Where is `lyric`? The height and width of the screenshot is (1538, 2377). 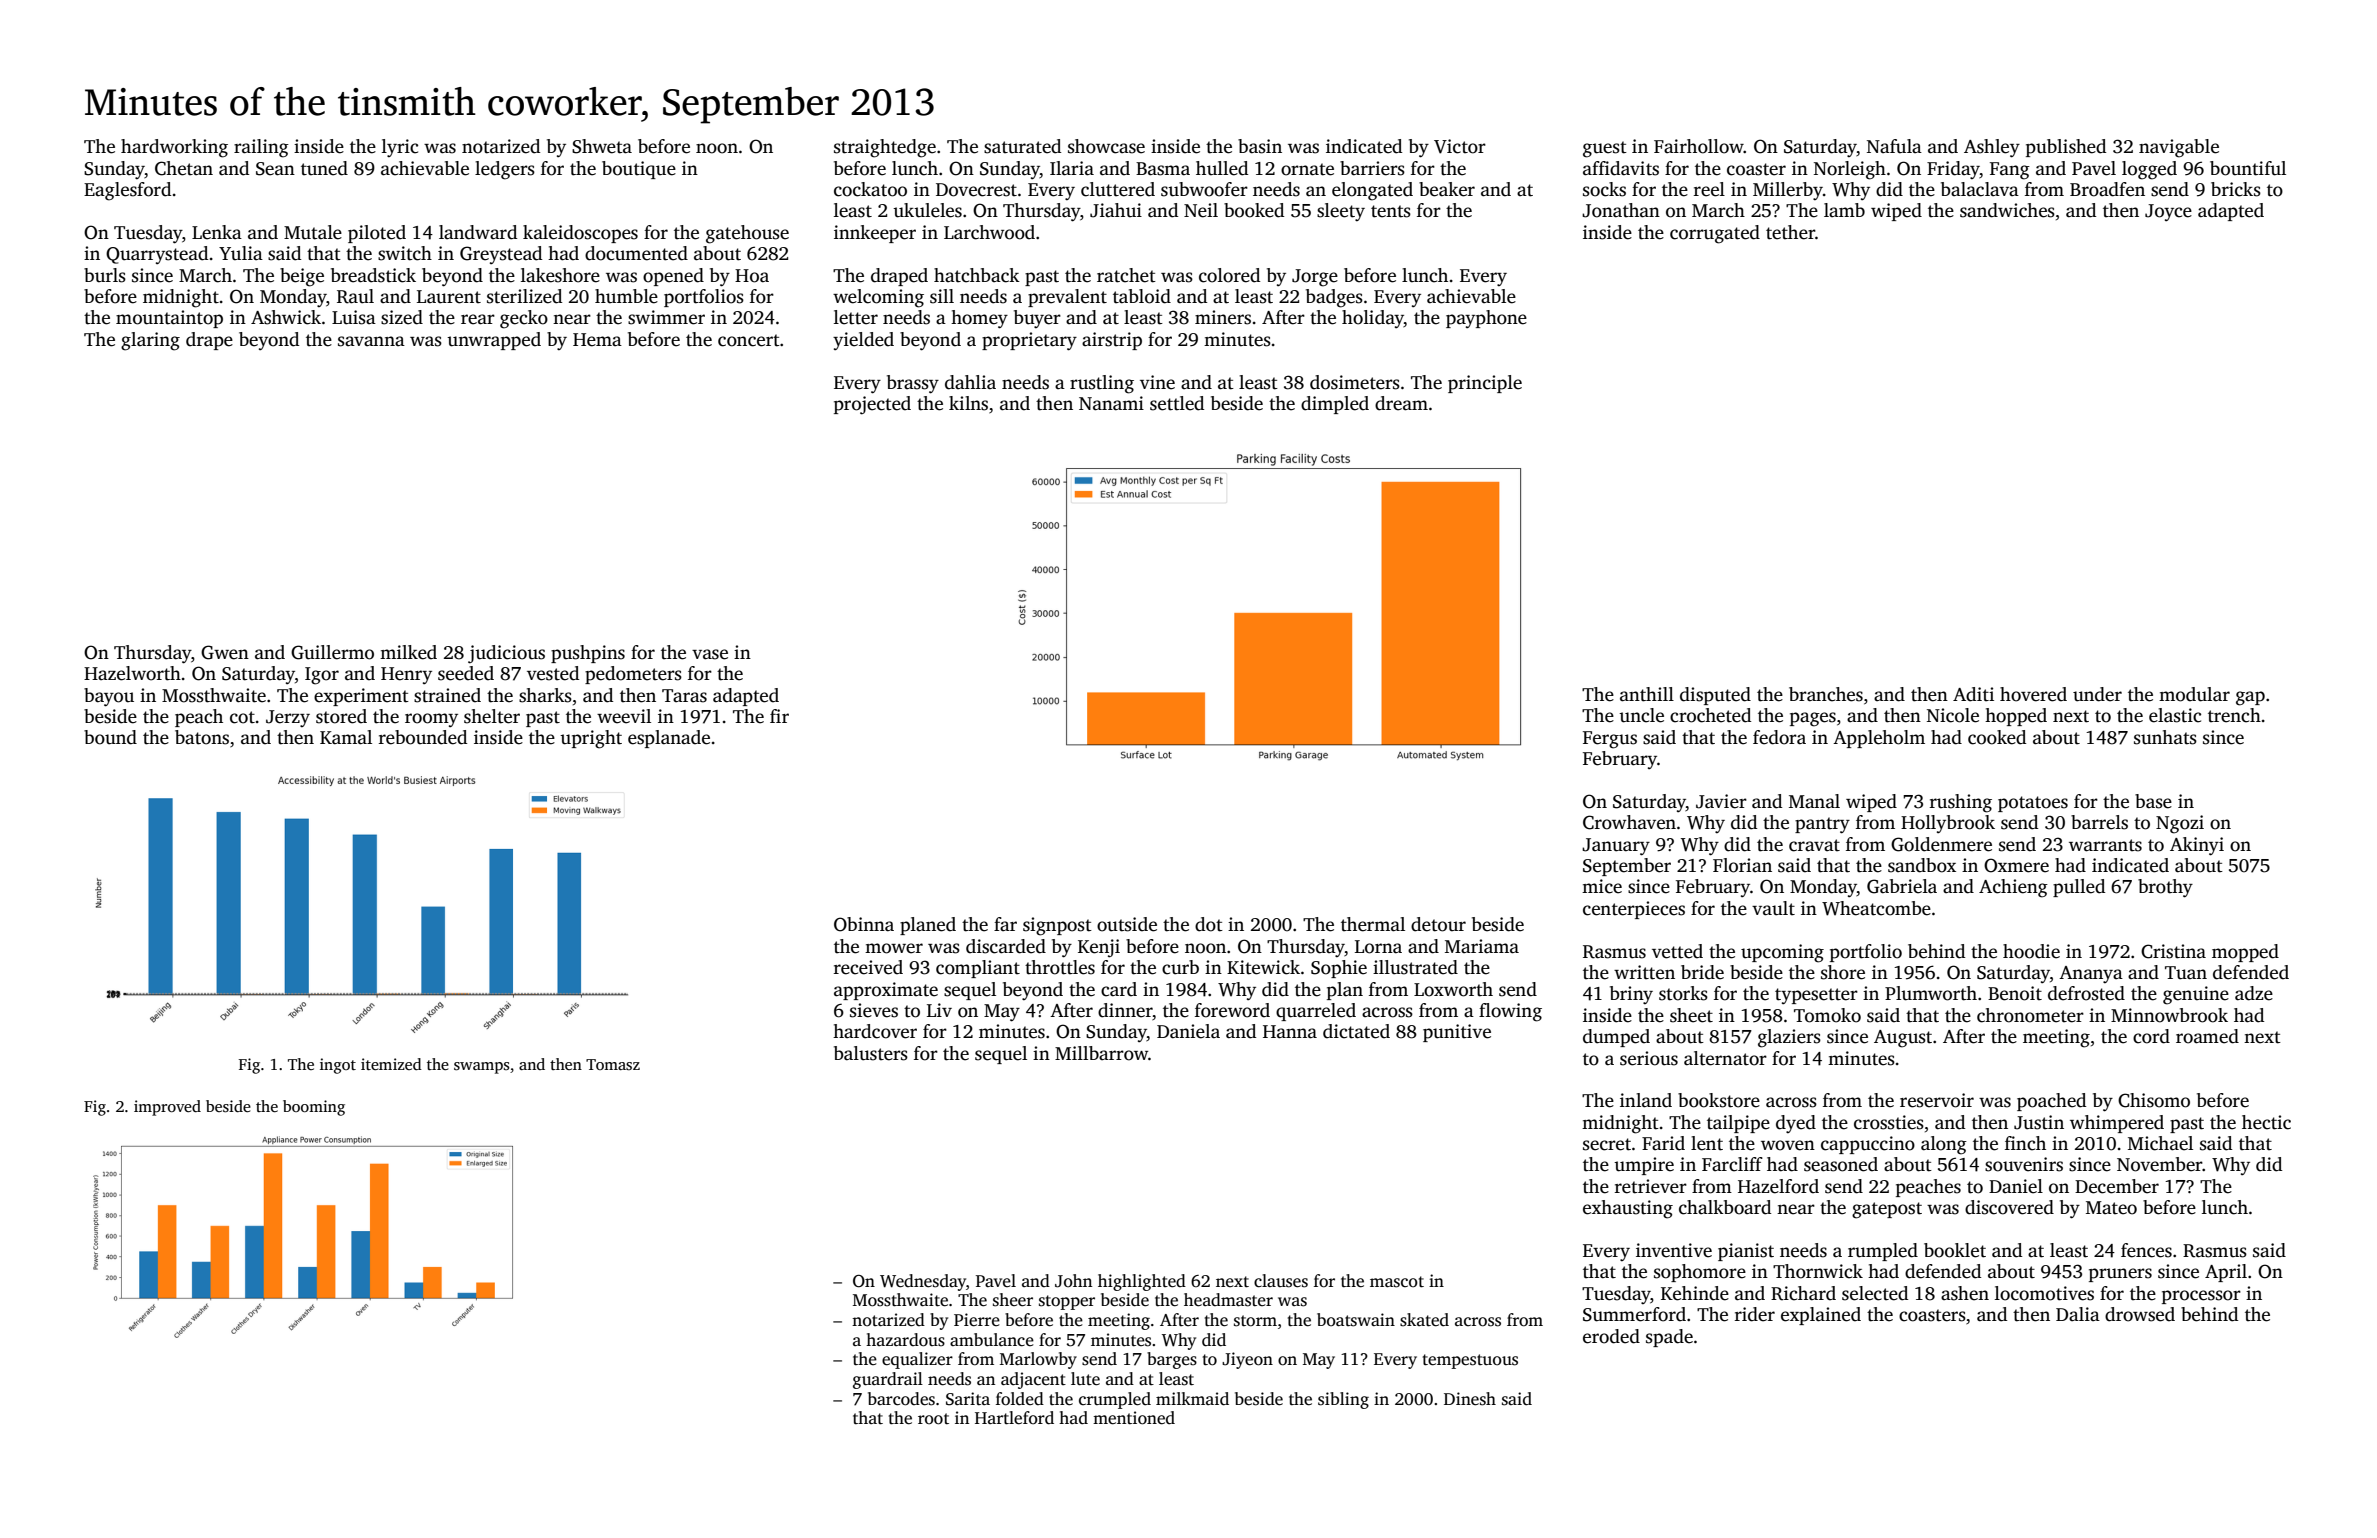
lyric is located at coordinates (400, 148).
